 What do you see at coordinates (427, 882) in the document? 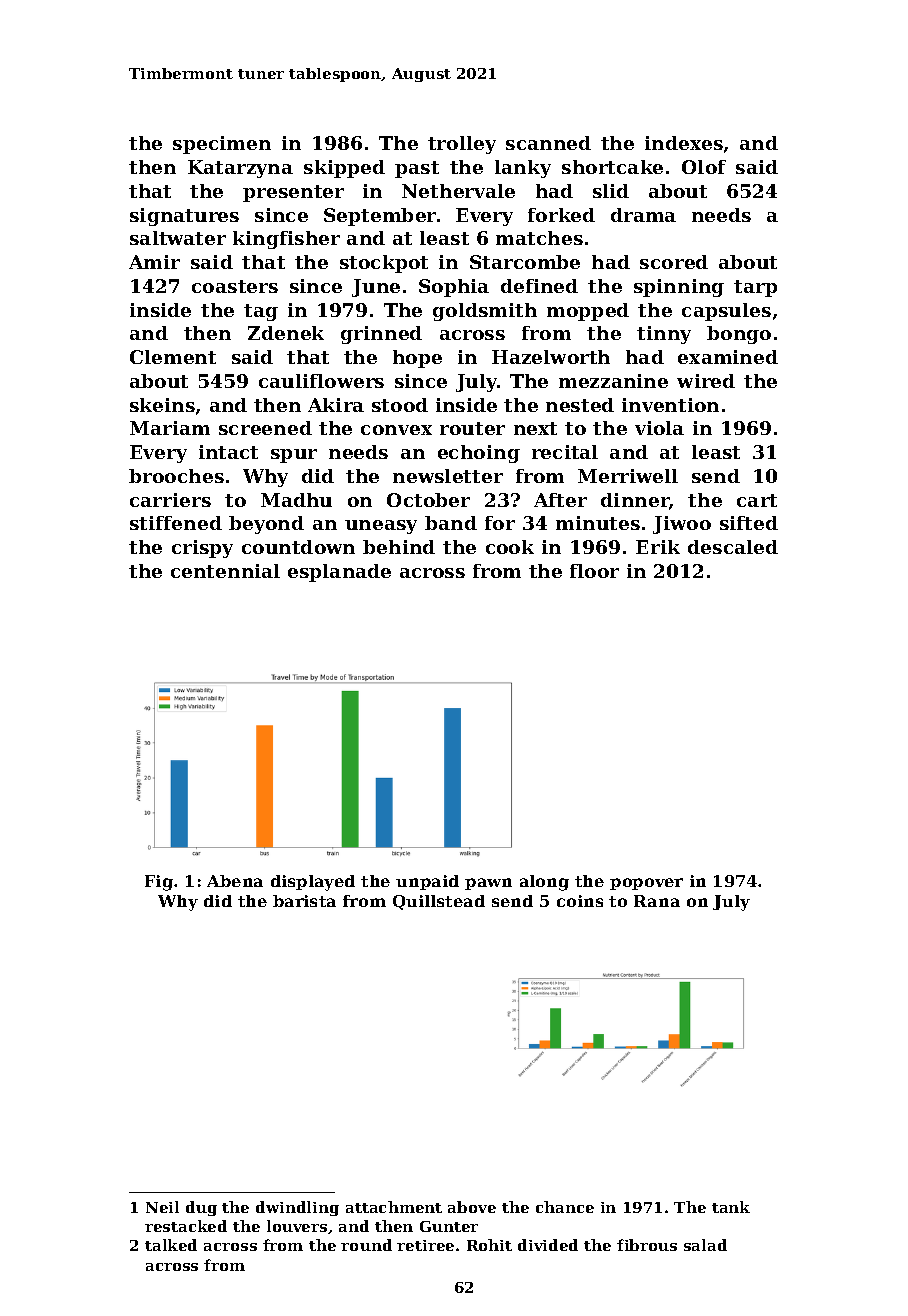
I see `unpaid` at bounding box center [427, 882].
